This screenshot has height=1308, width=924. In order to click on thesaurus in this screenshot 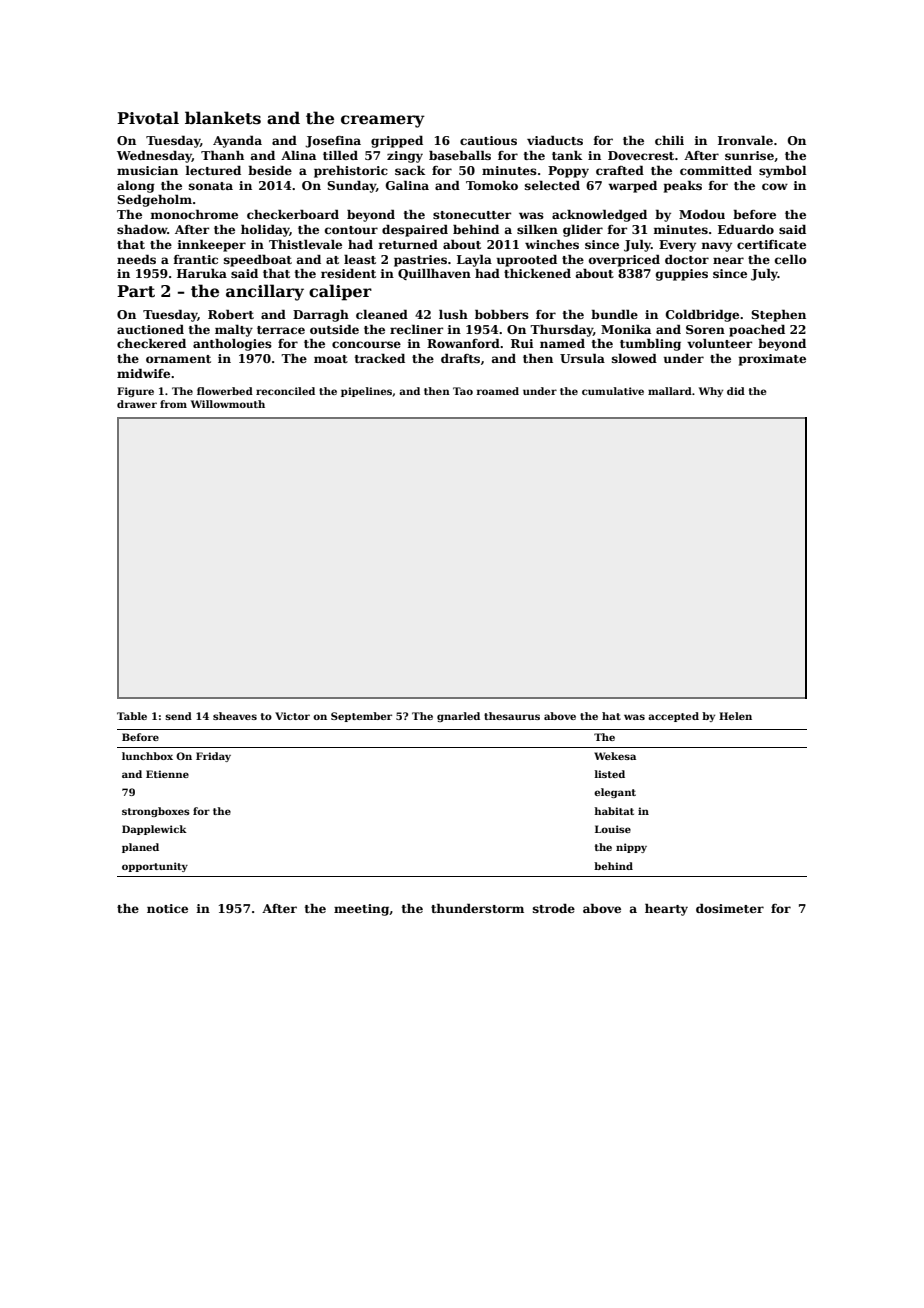, I will do `click(512, 716)`.
